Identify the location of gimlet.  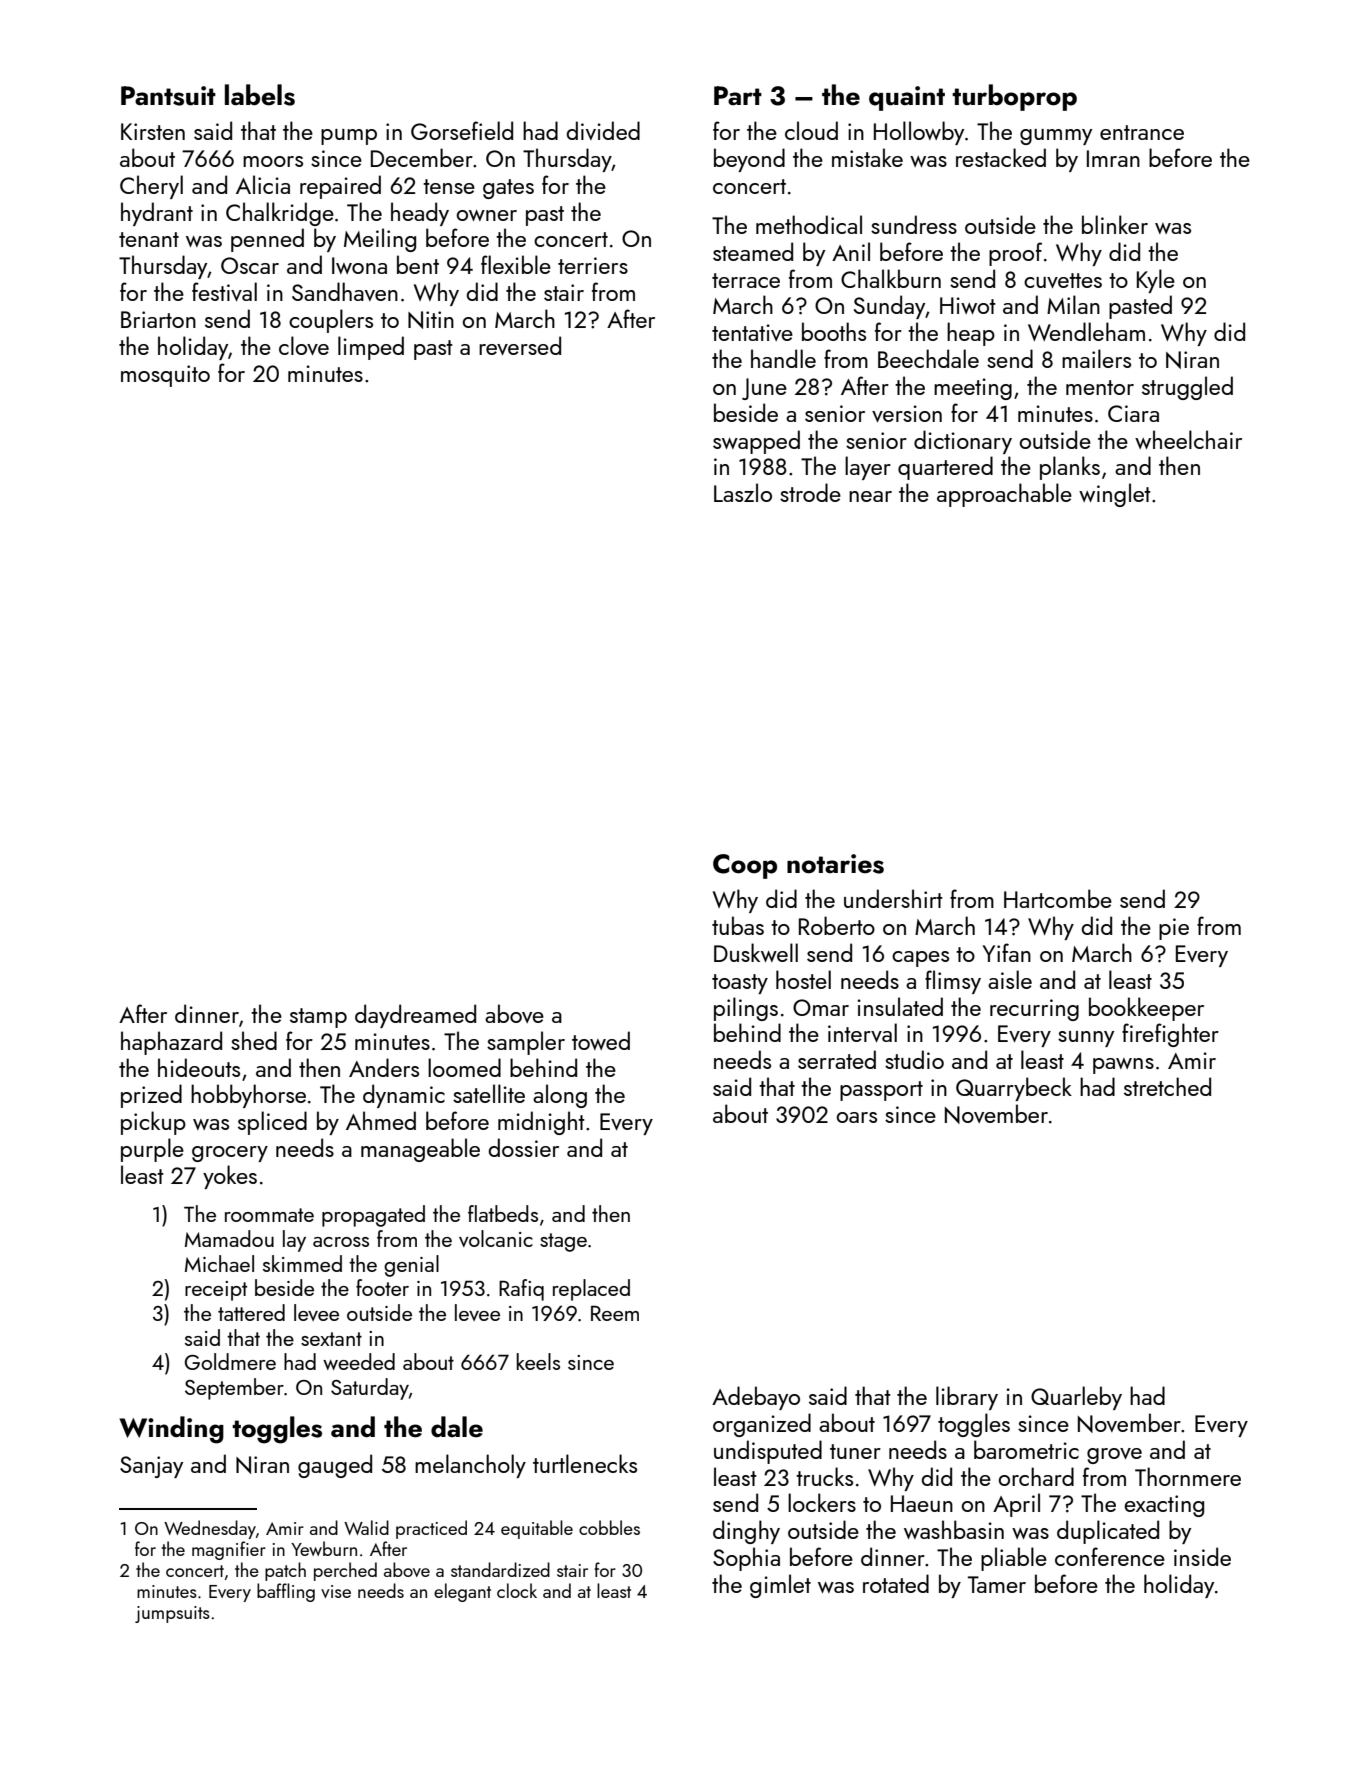
(780, 1586).
